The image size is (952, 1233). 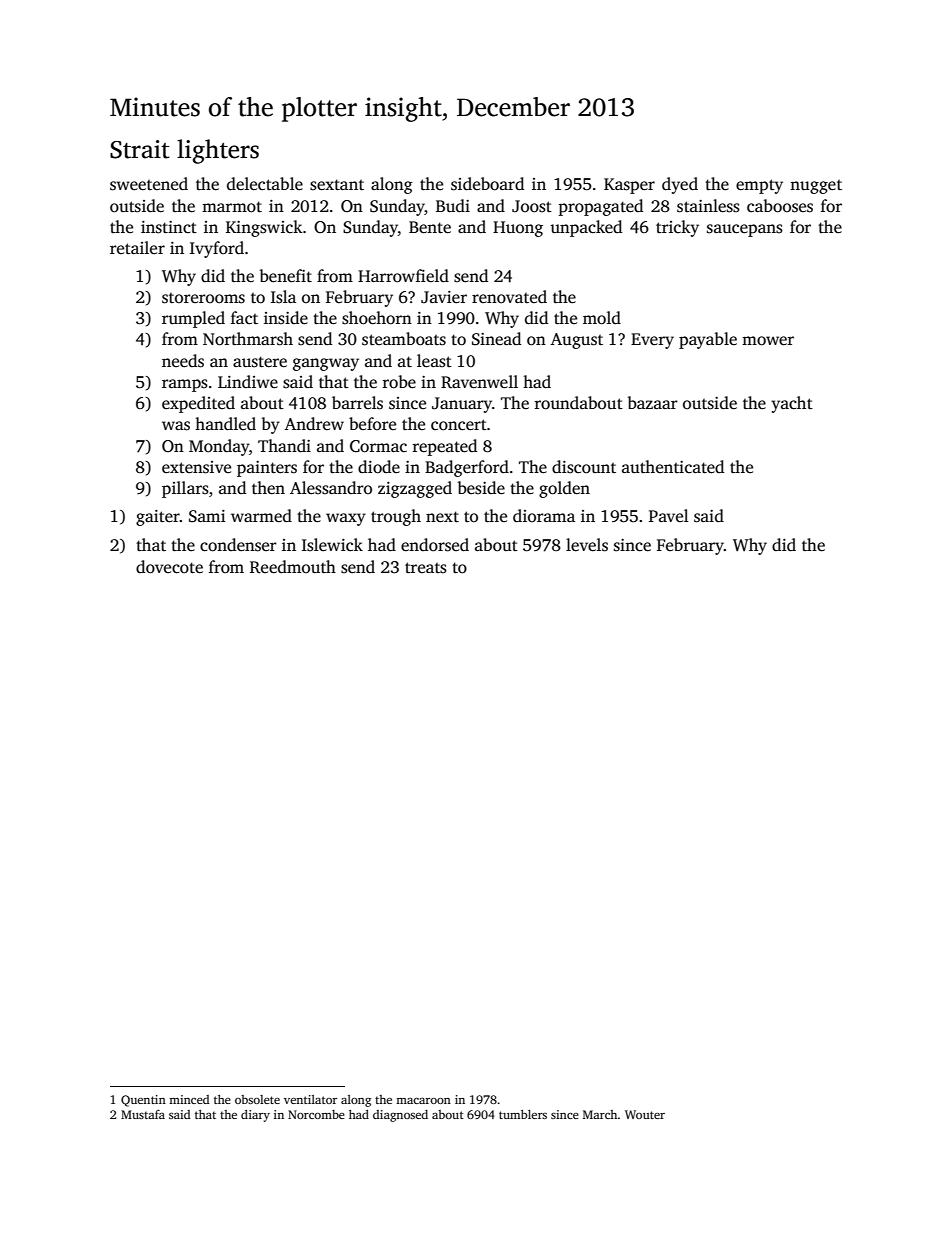 What do you see at coordinates (169, 567) in the image?
I see `dovecote` at bounding box center [169, 567].
